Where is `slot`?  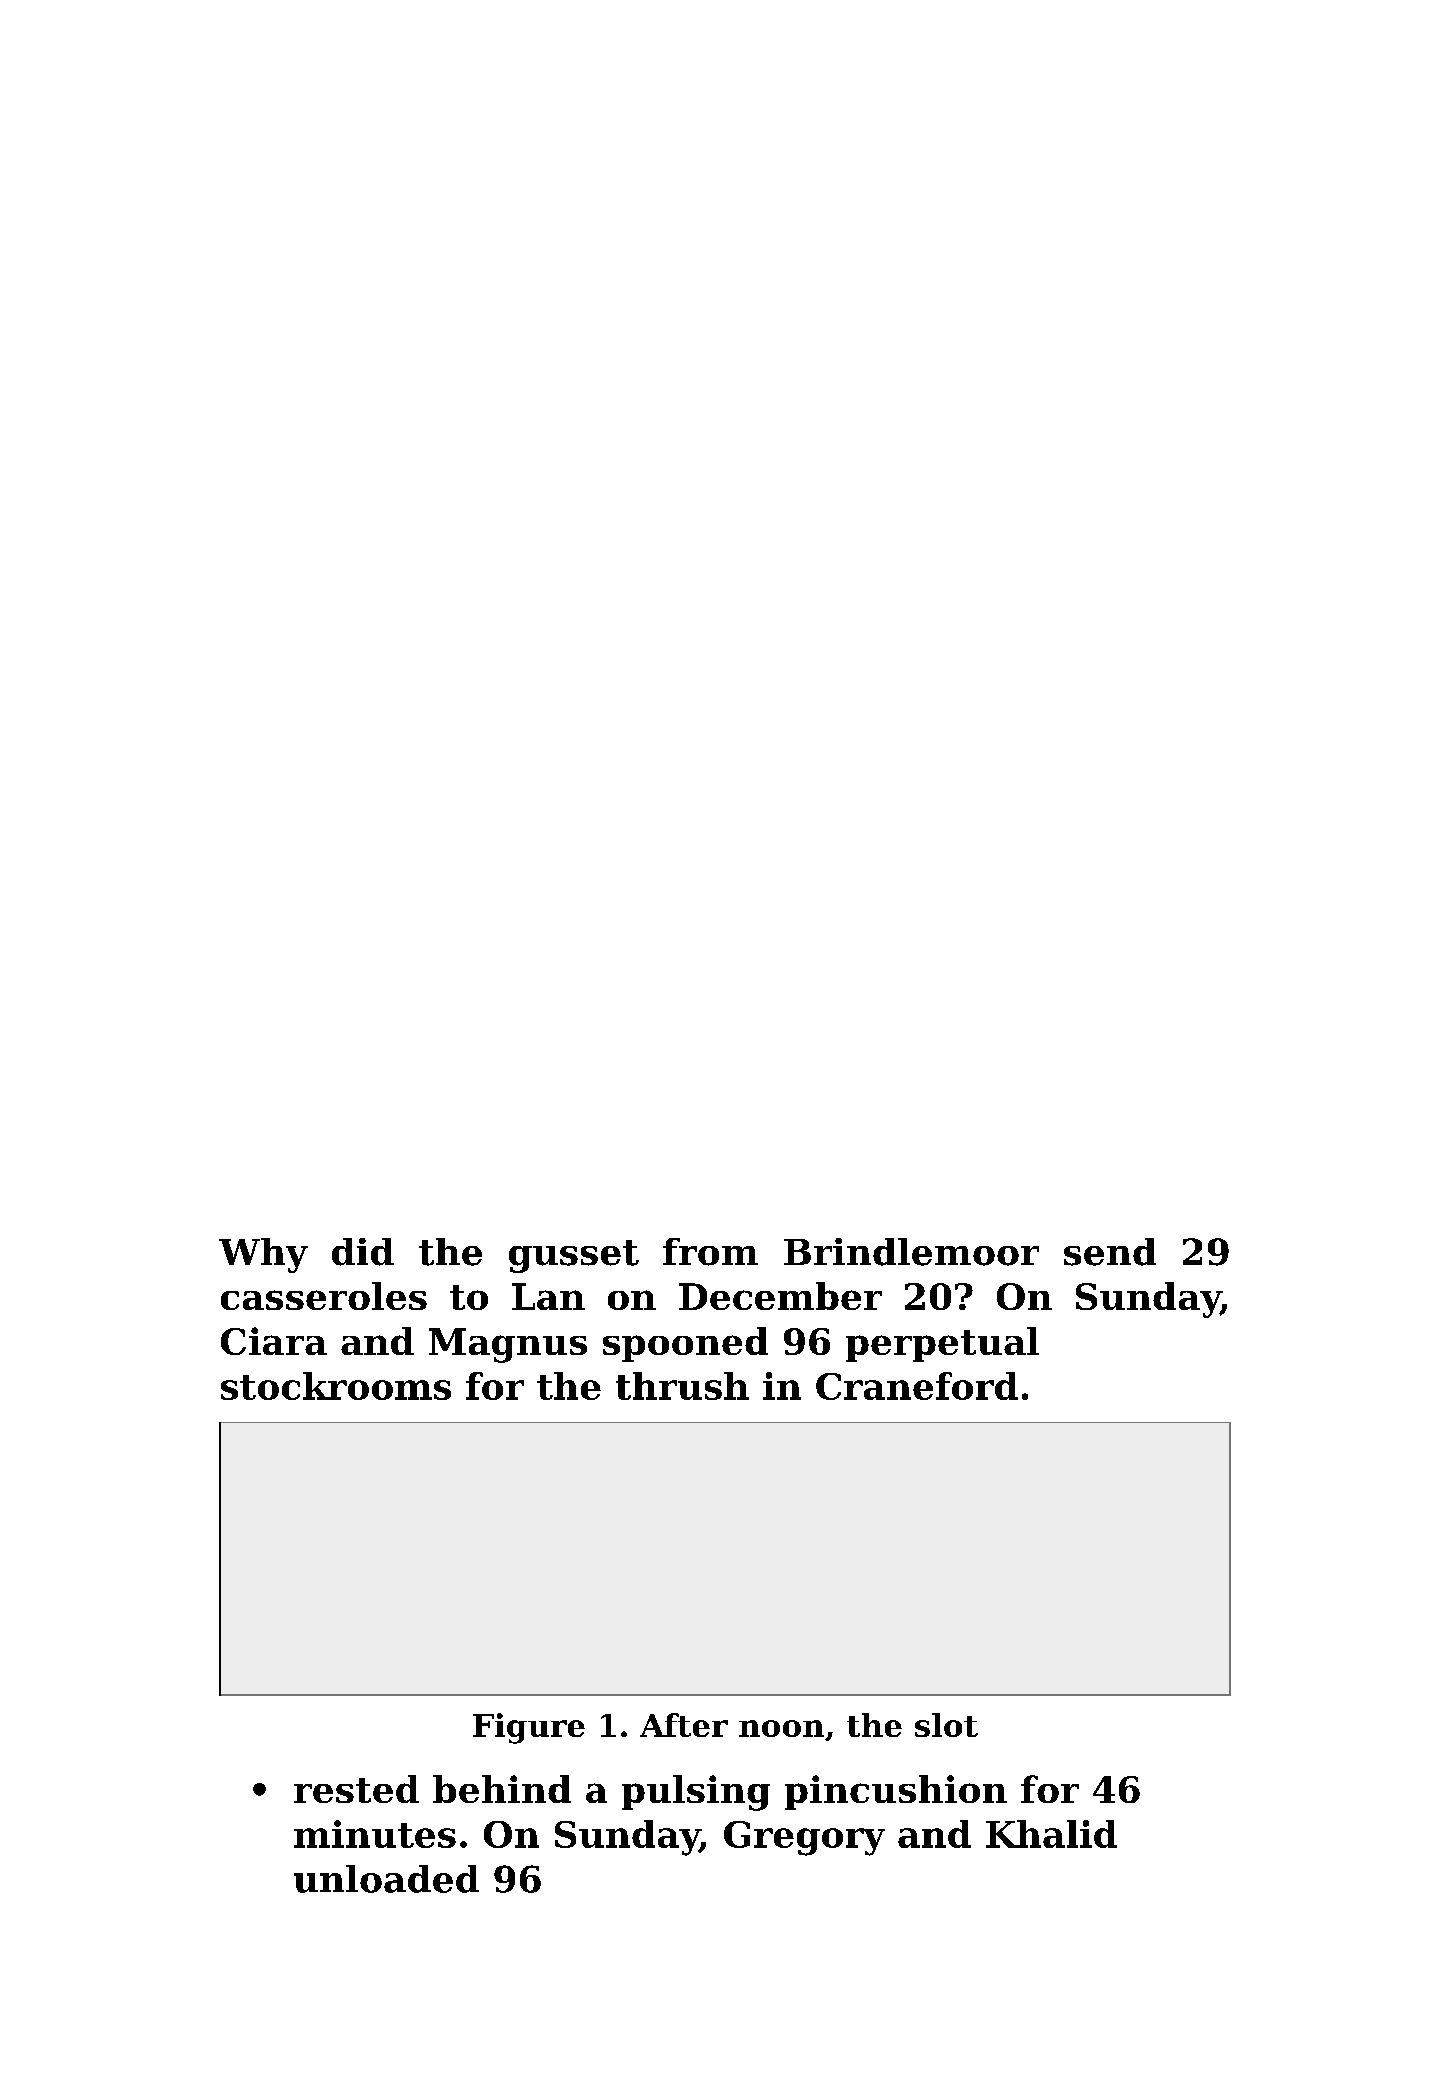 slot is located at coordinates (946, 1725).
